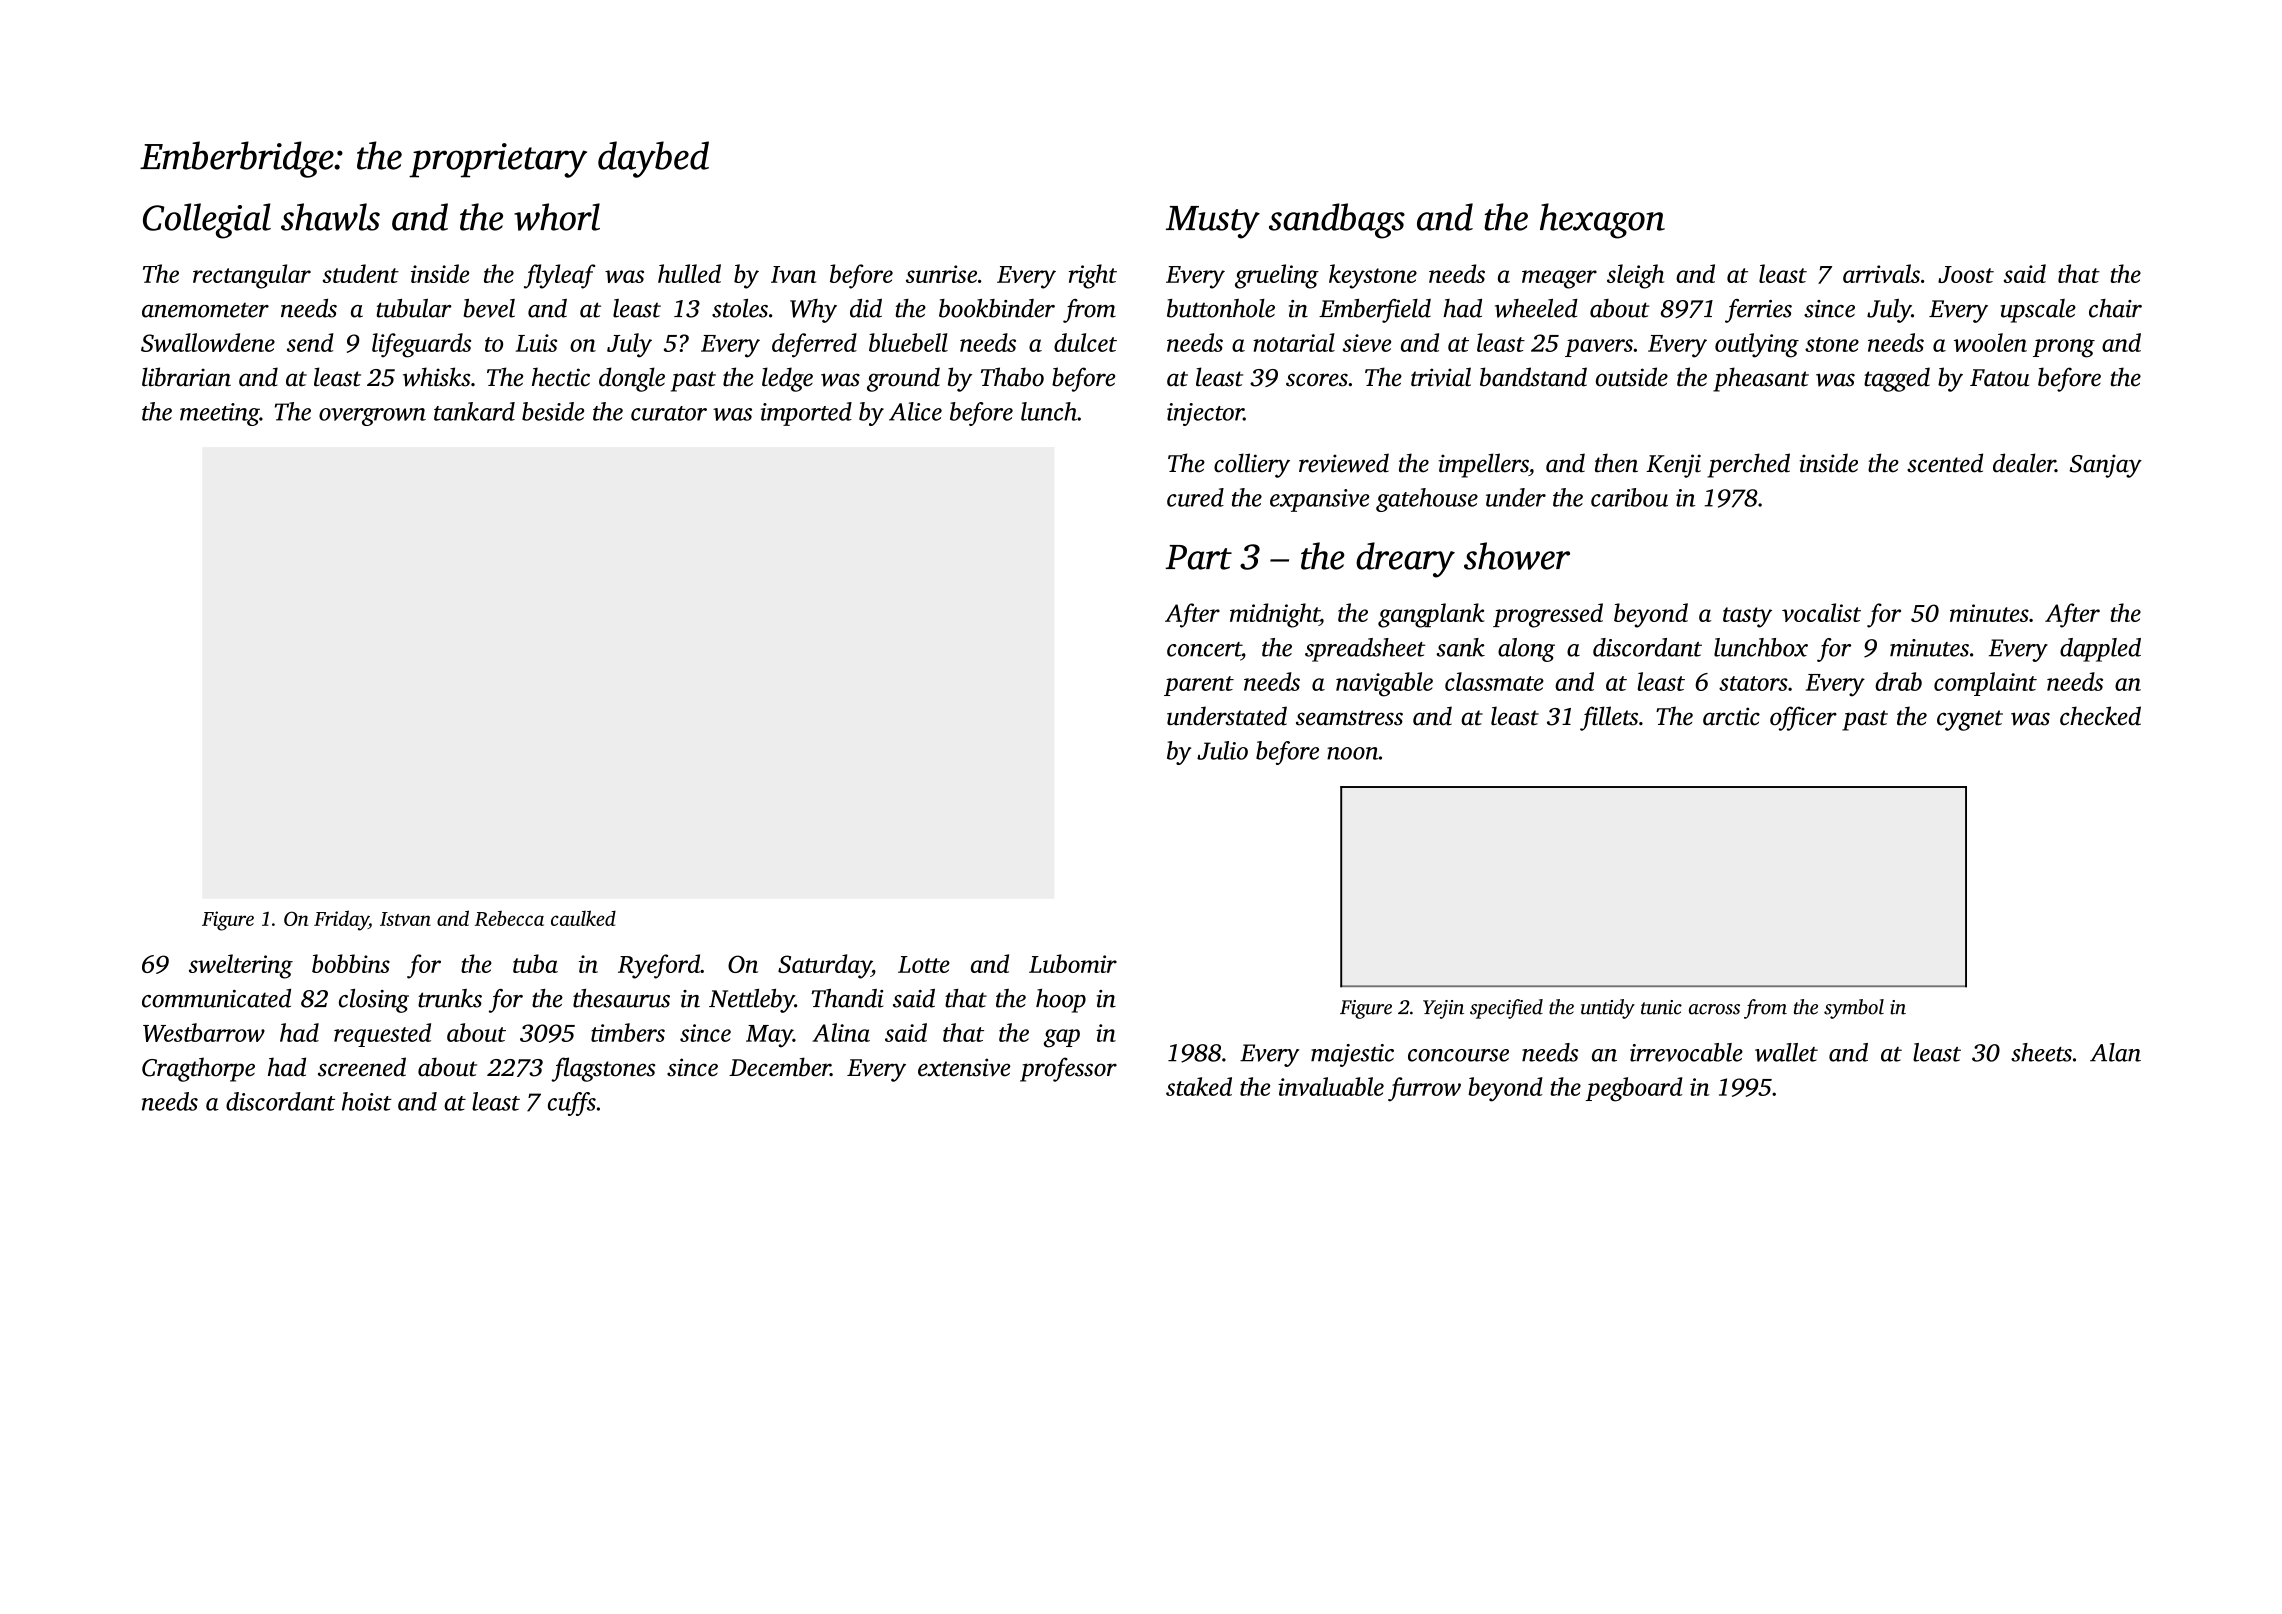 This screenshot has height=1614, width=2282. I want to click on gatehouse, so click(1427, 500).
